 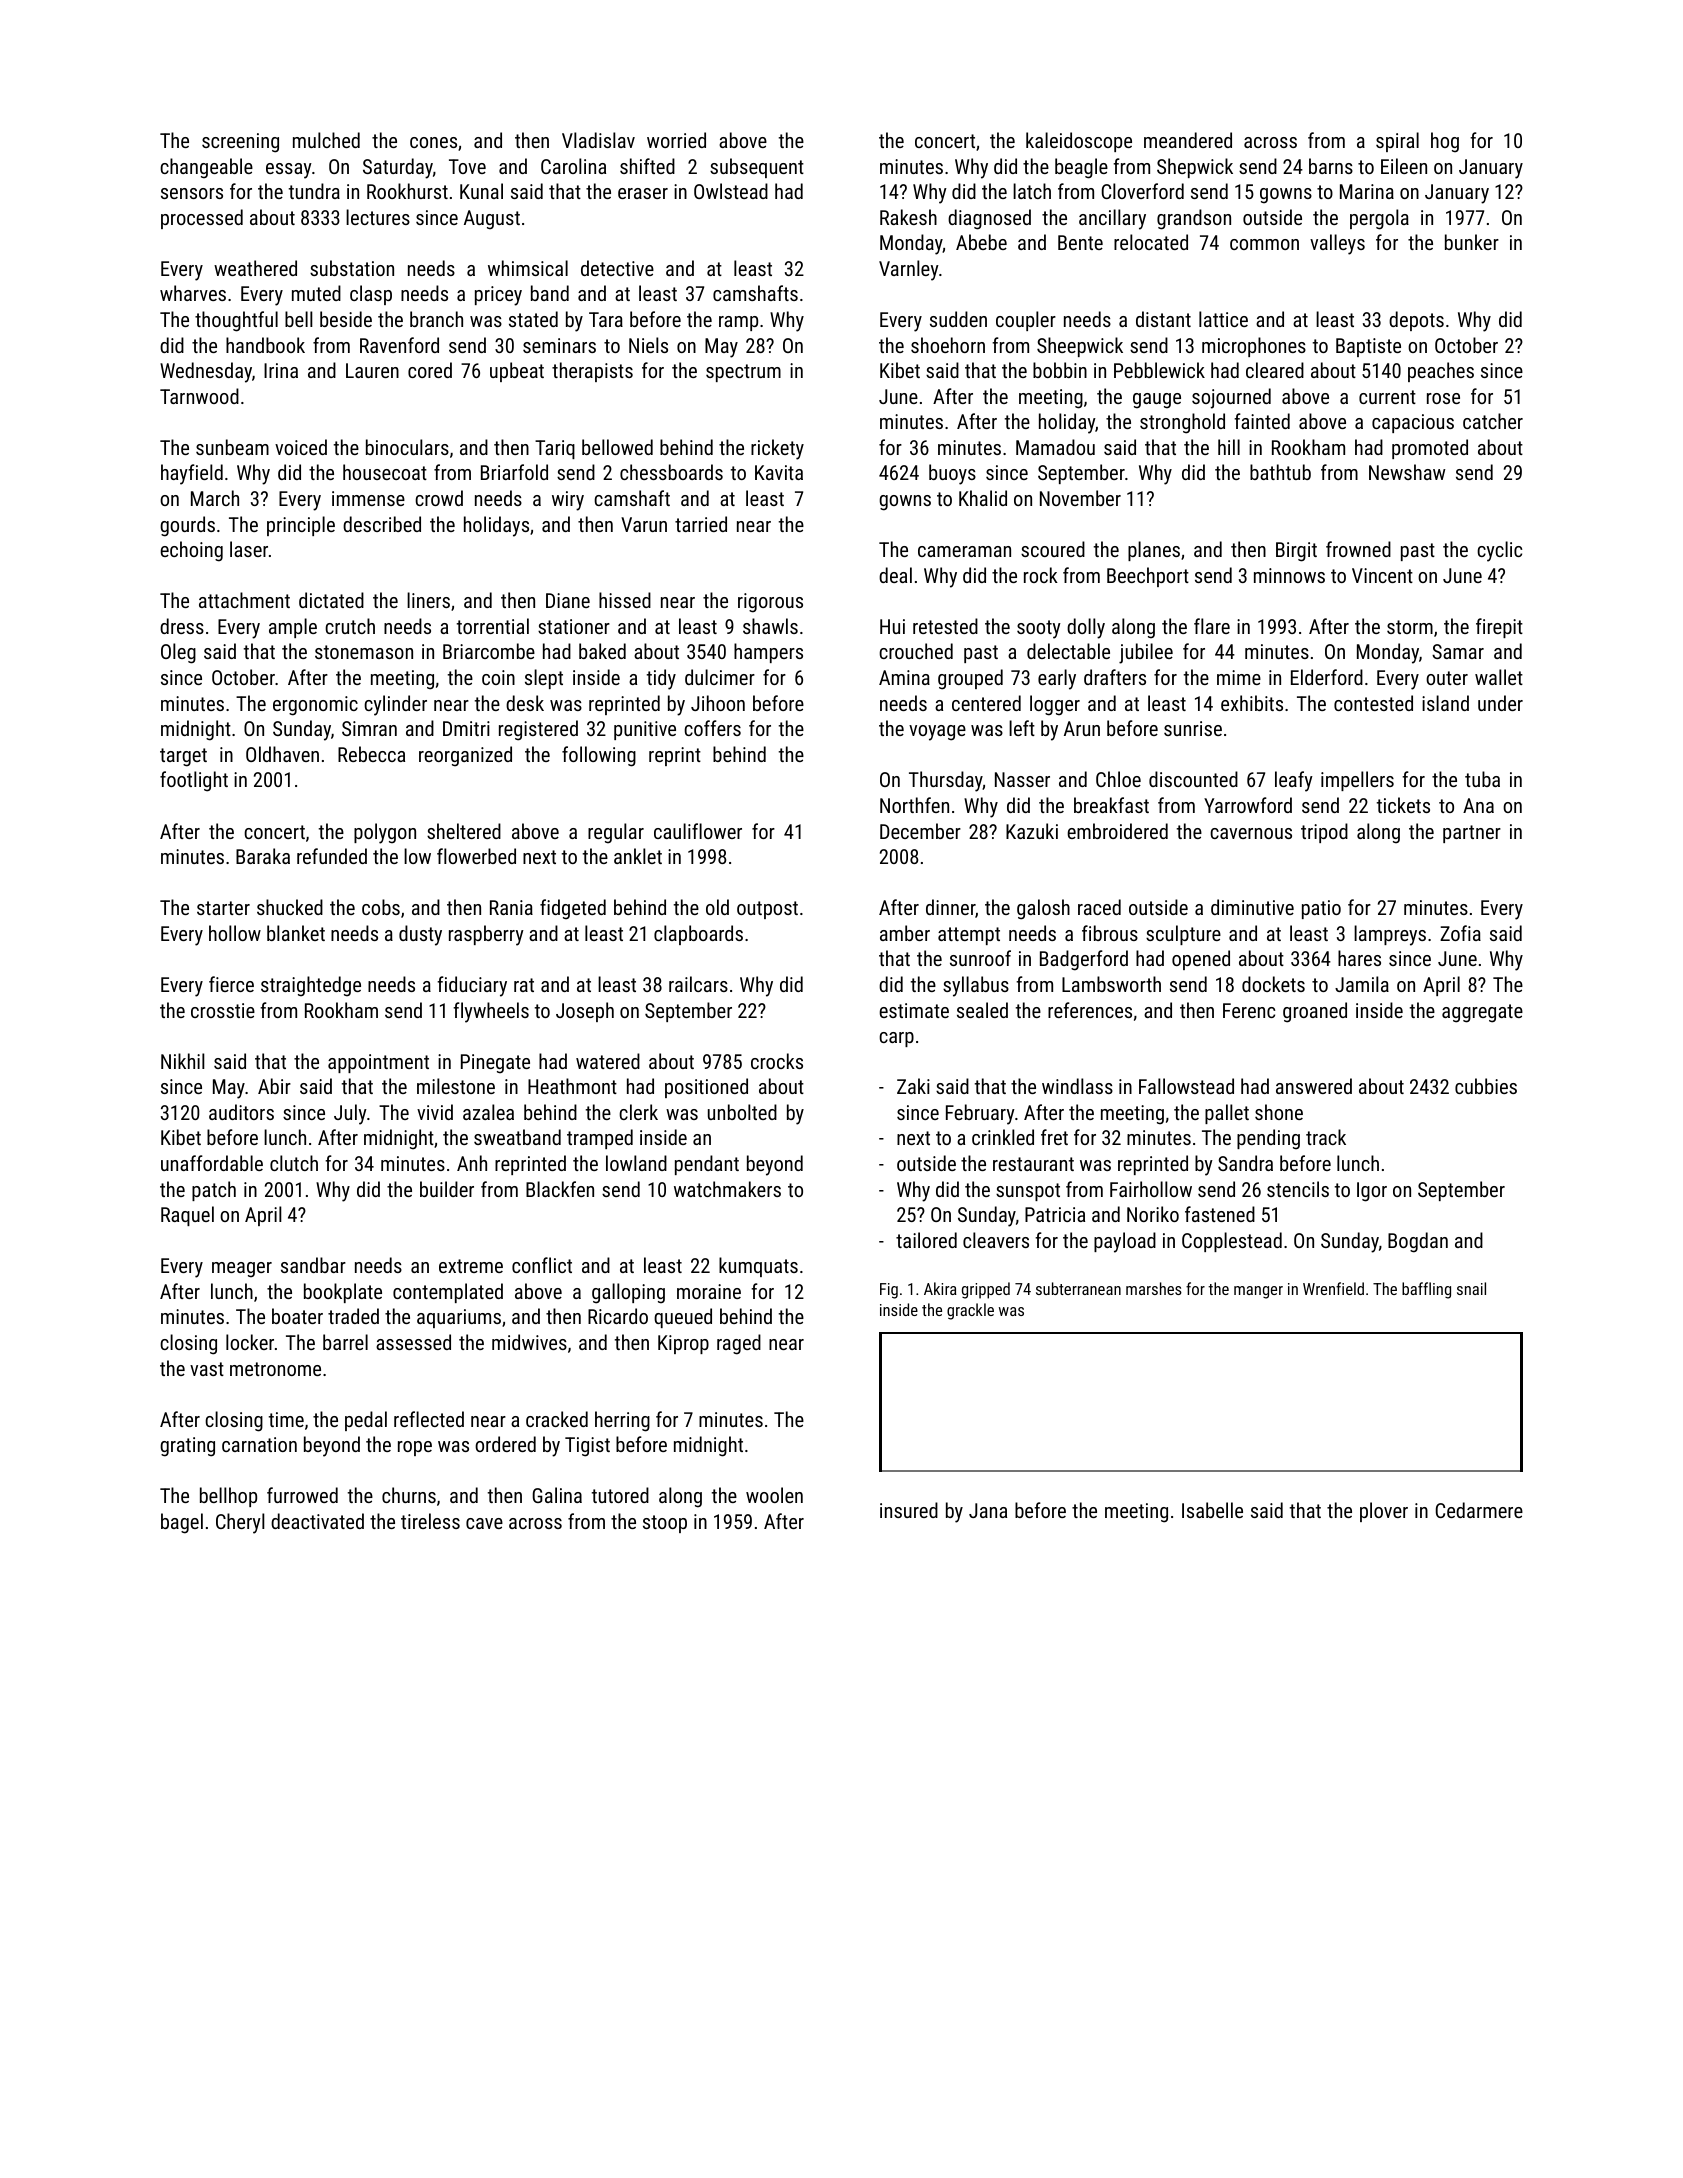 What do you see at coordinates (202, 219) in the screenshot?
I see `processed` at bounding box center [202, 219].
